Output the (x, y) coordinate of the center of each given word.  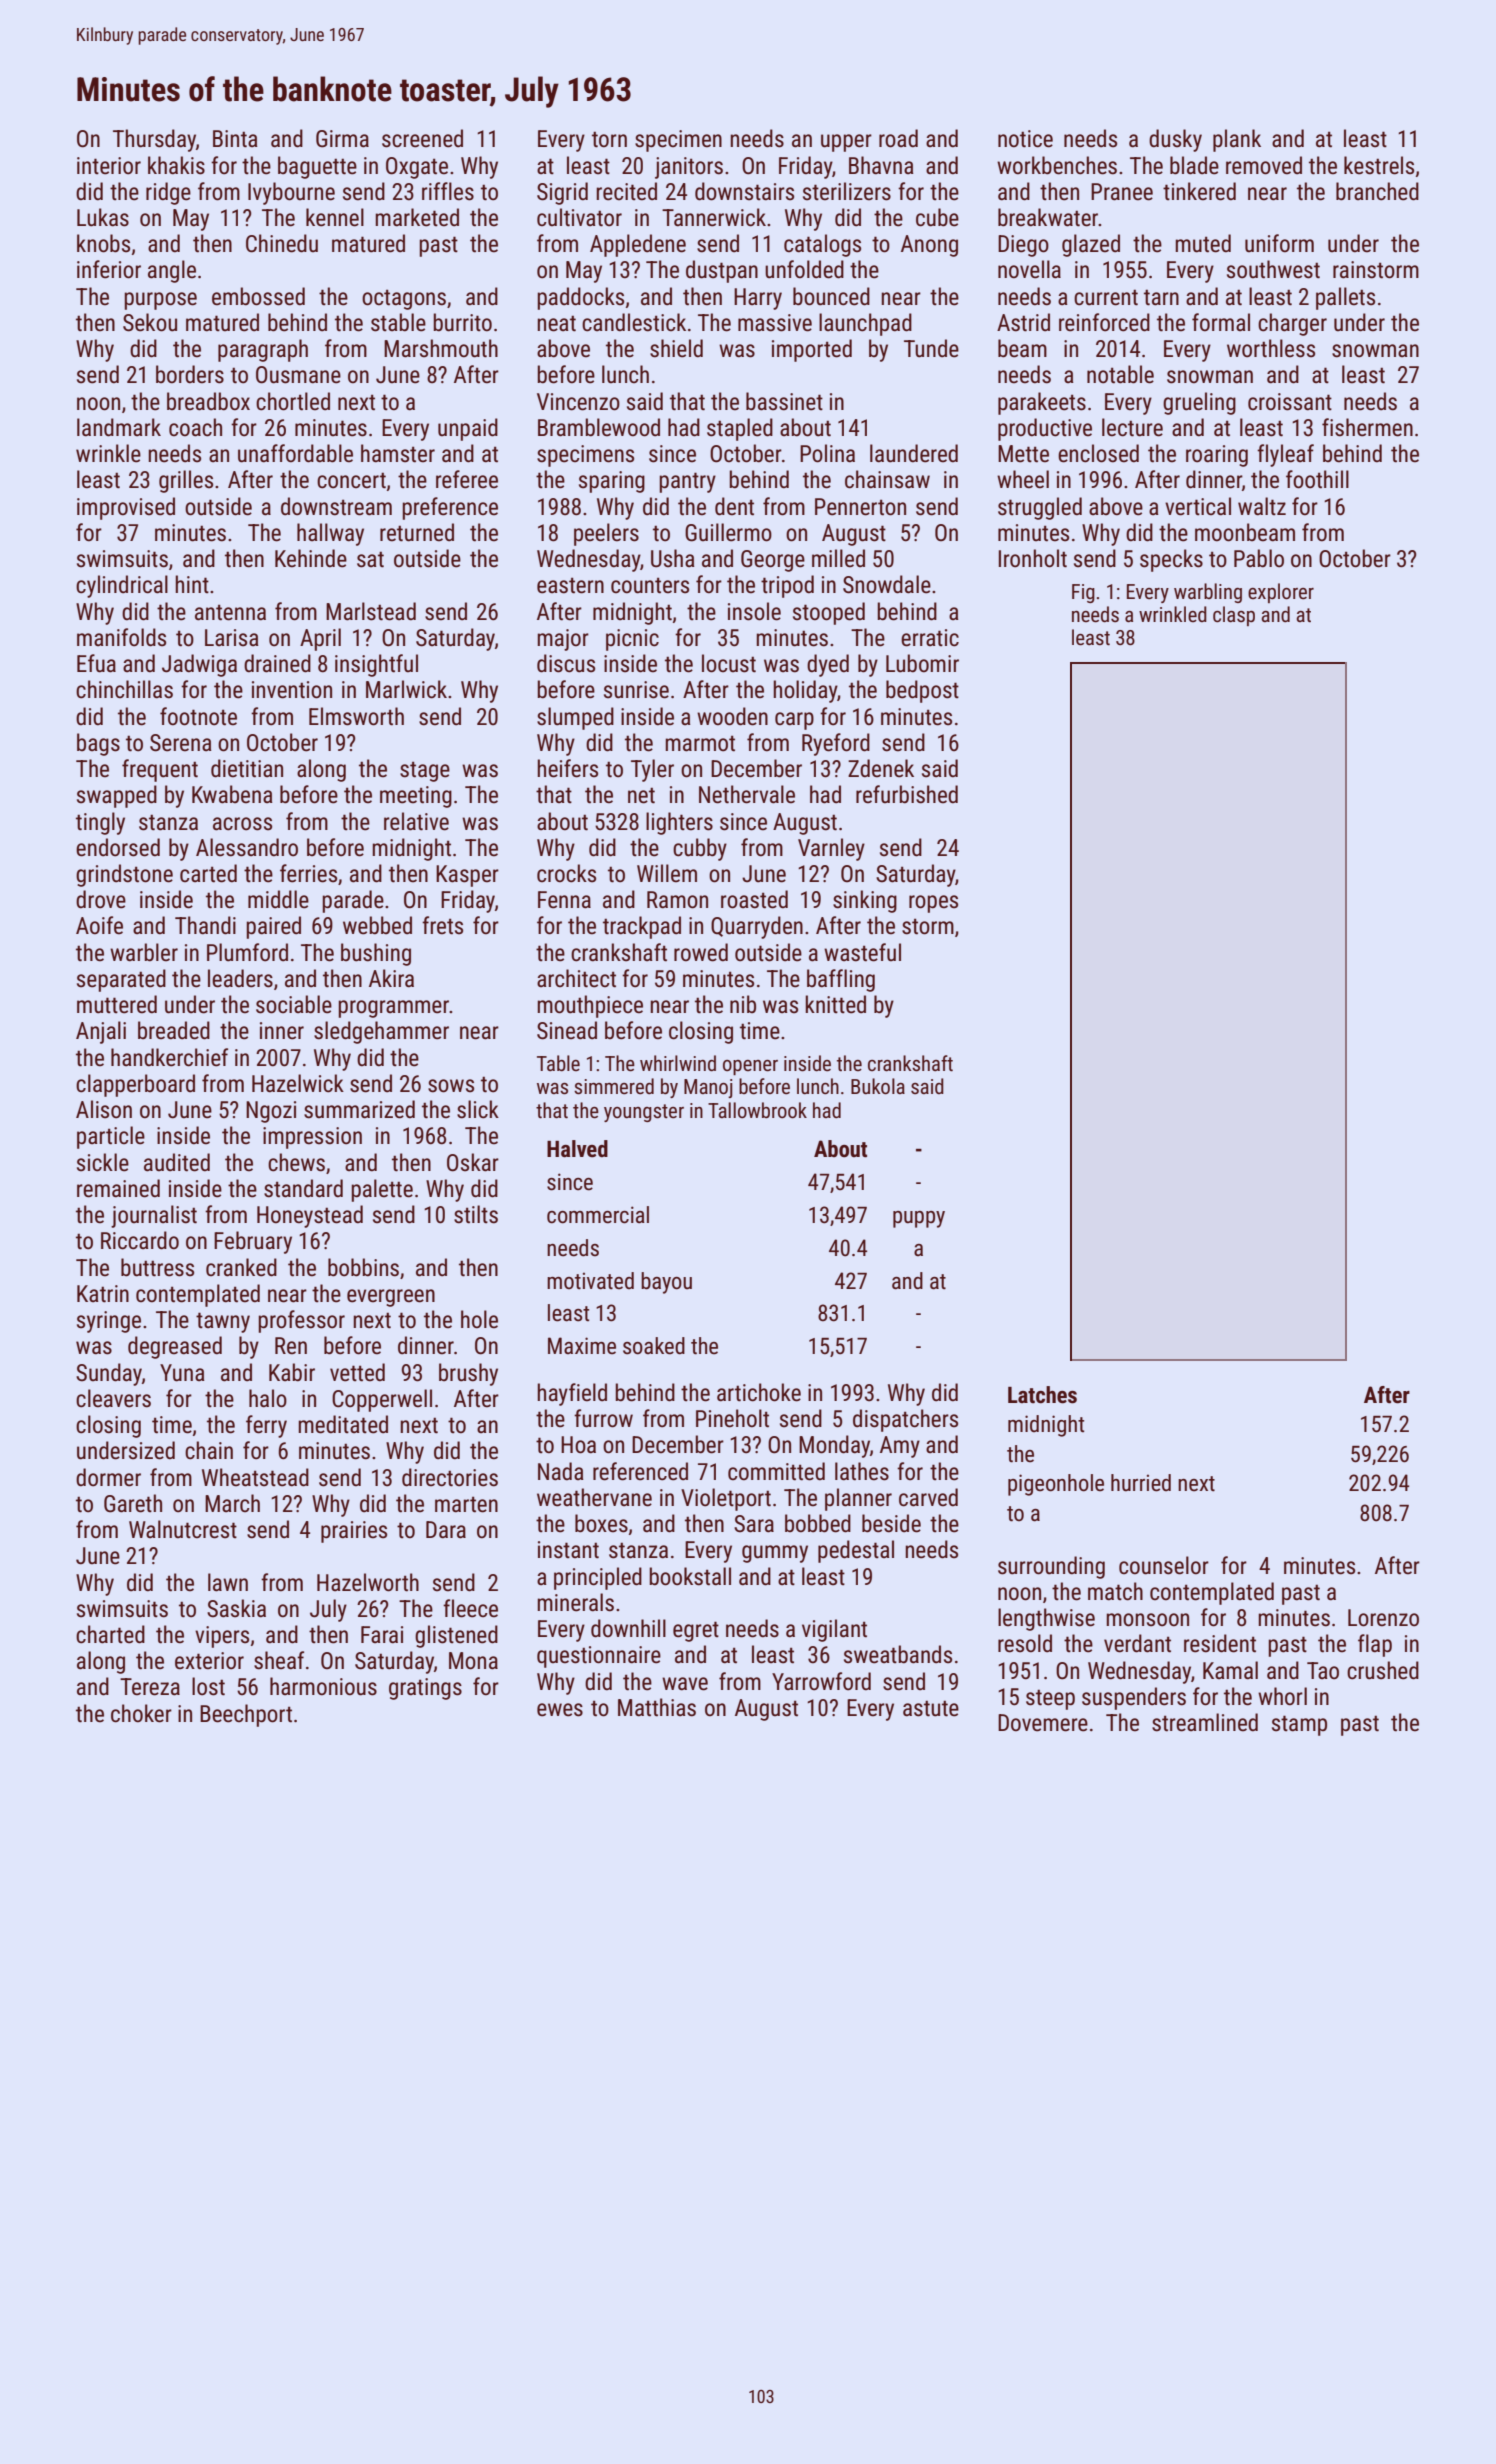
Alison (104, 1109)
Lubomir (922, 663)
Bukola (878, 1086)
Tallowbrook (757, 1110)
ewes (560, 1710)
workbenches (1057, 165)
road (898, 138)
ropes (933, 904)
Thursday (154, 140)
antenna (230, 613)
